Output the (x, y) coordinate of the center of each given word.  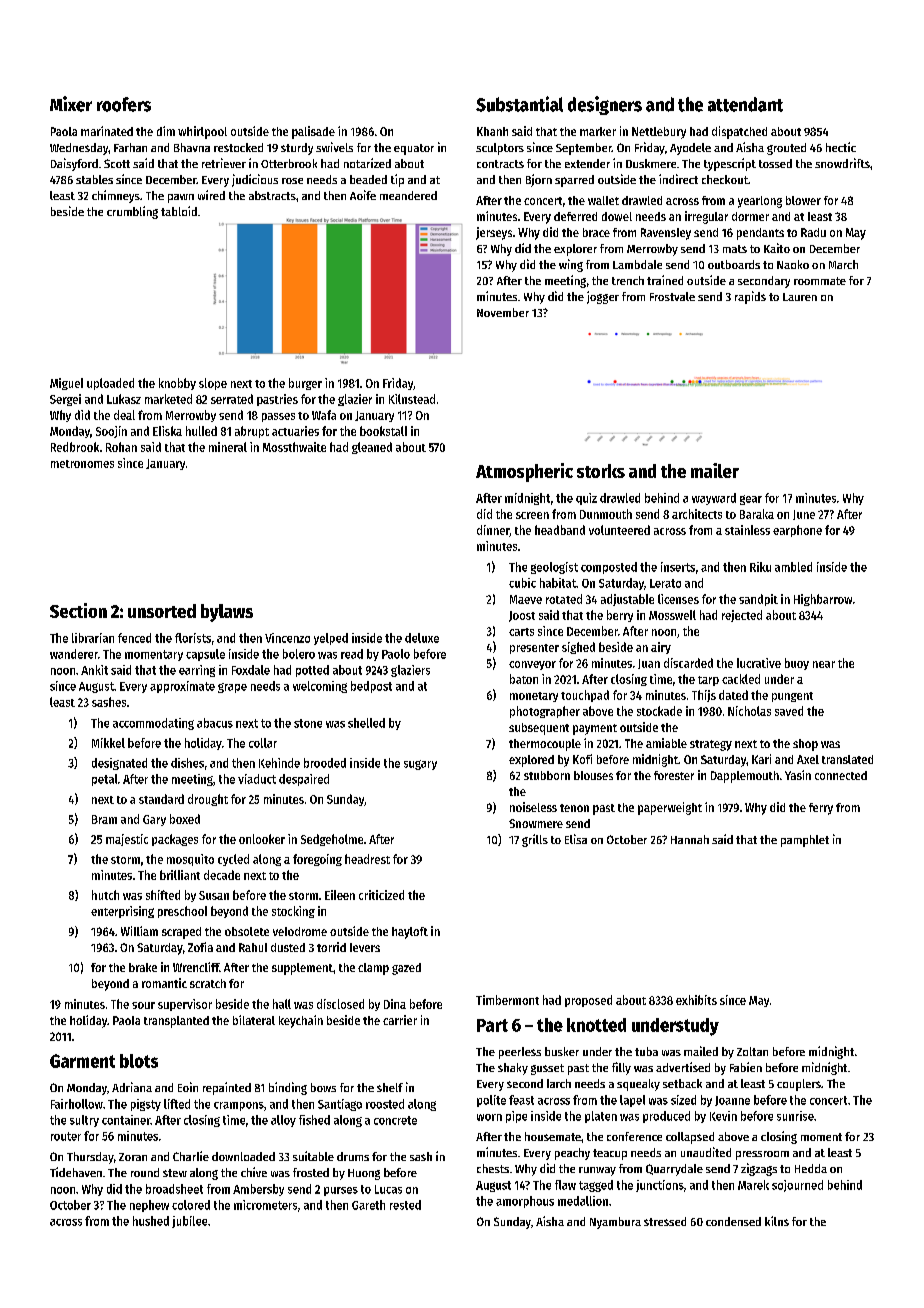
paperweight (670, 808)
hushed (151, 1221)
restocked (238, 147)
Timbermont (507, 1000)
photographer (545, 712)
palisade (313, 132)
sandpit (758, 600)
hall (282, 1004)
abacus (215, 723)
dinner (493, 531)
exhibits (696, 1000)
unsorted (162, 611)
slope (213, 384)
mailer (715, 470)
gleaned (372, 448)
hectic (841, 147)
